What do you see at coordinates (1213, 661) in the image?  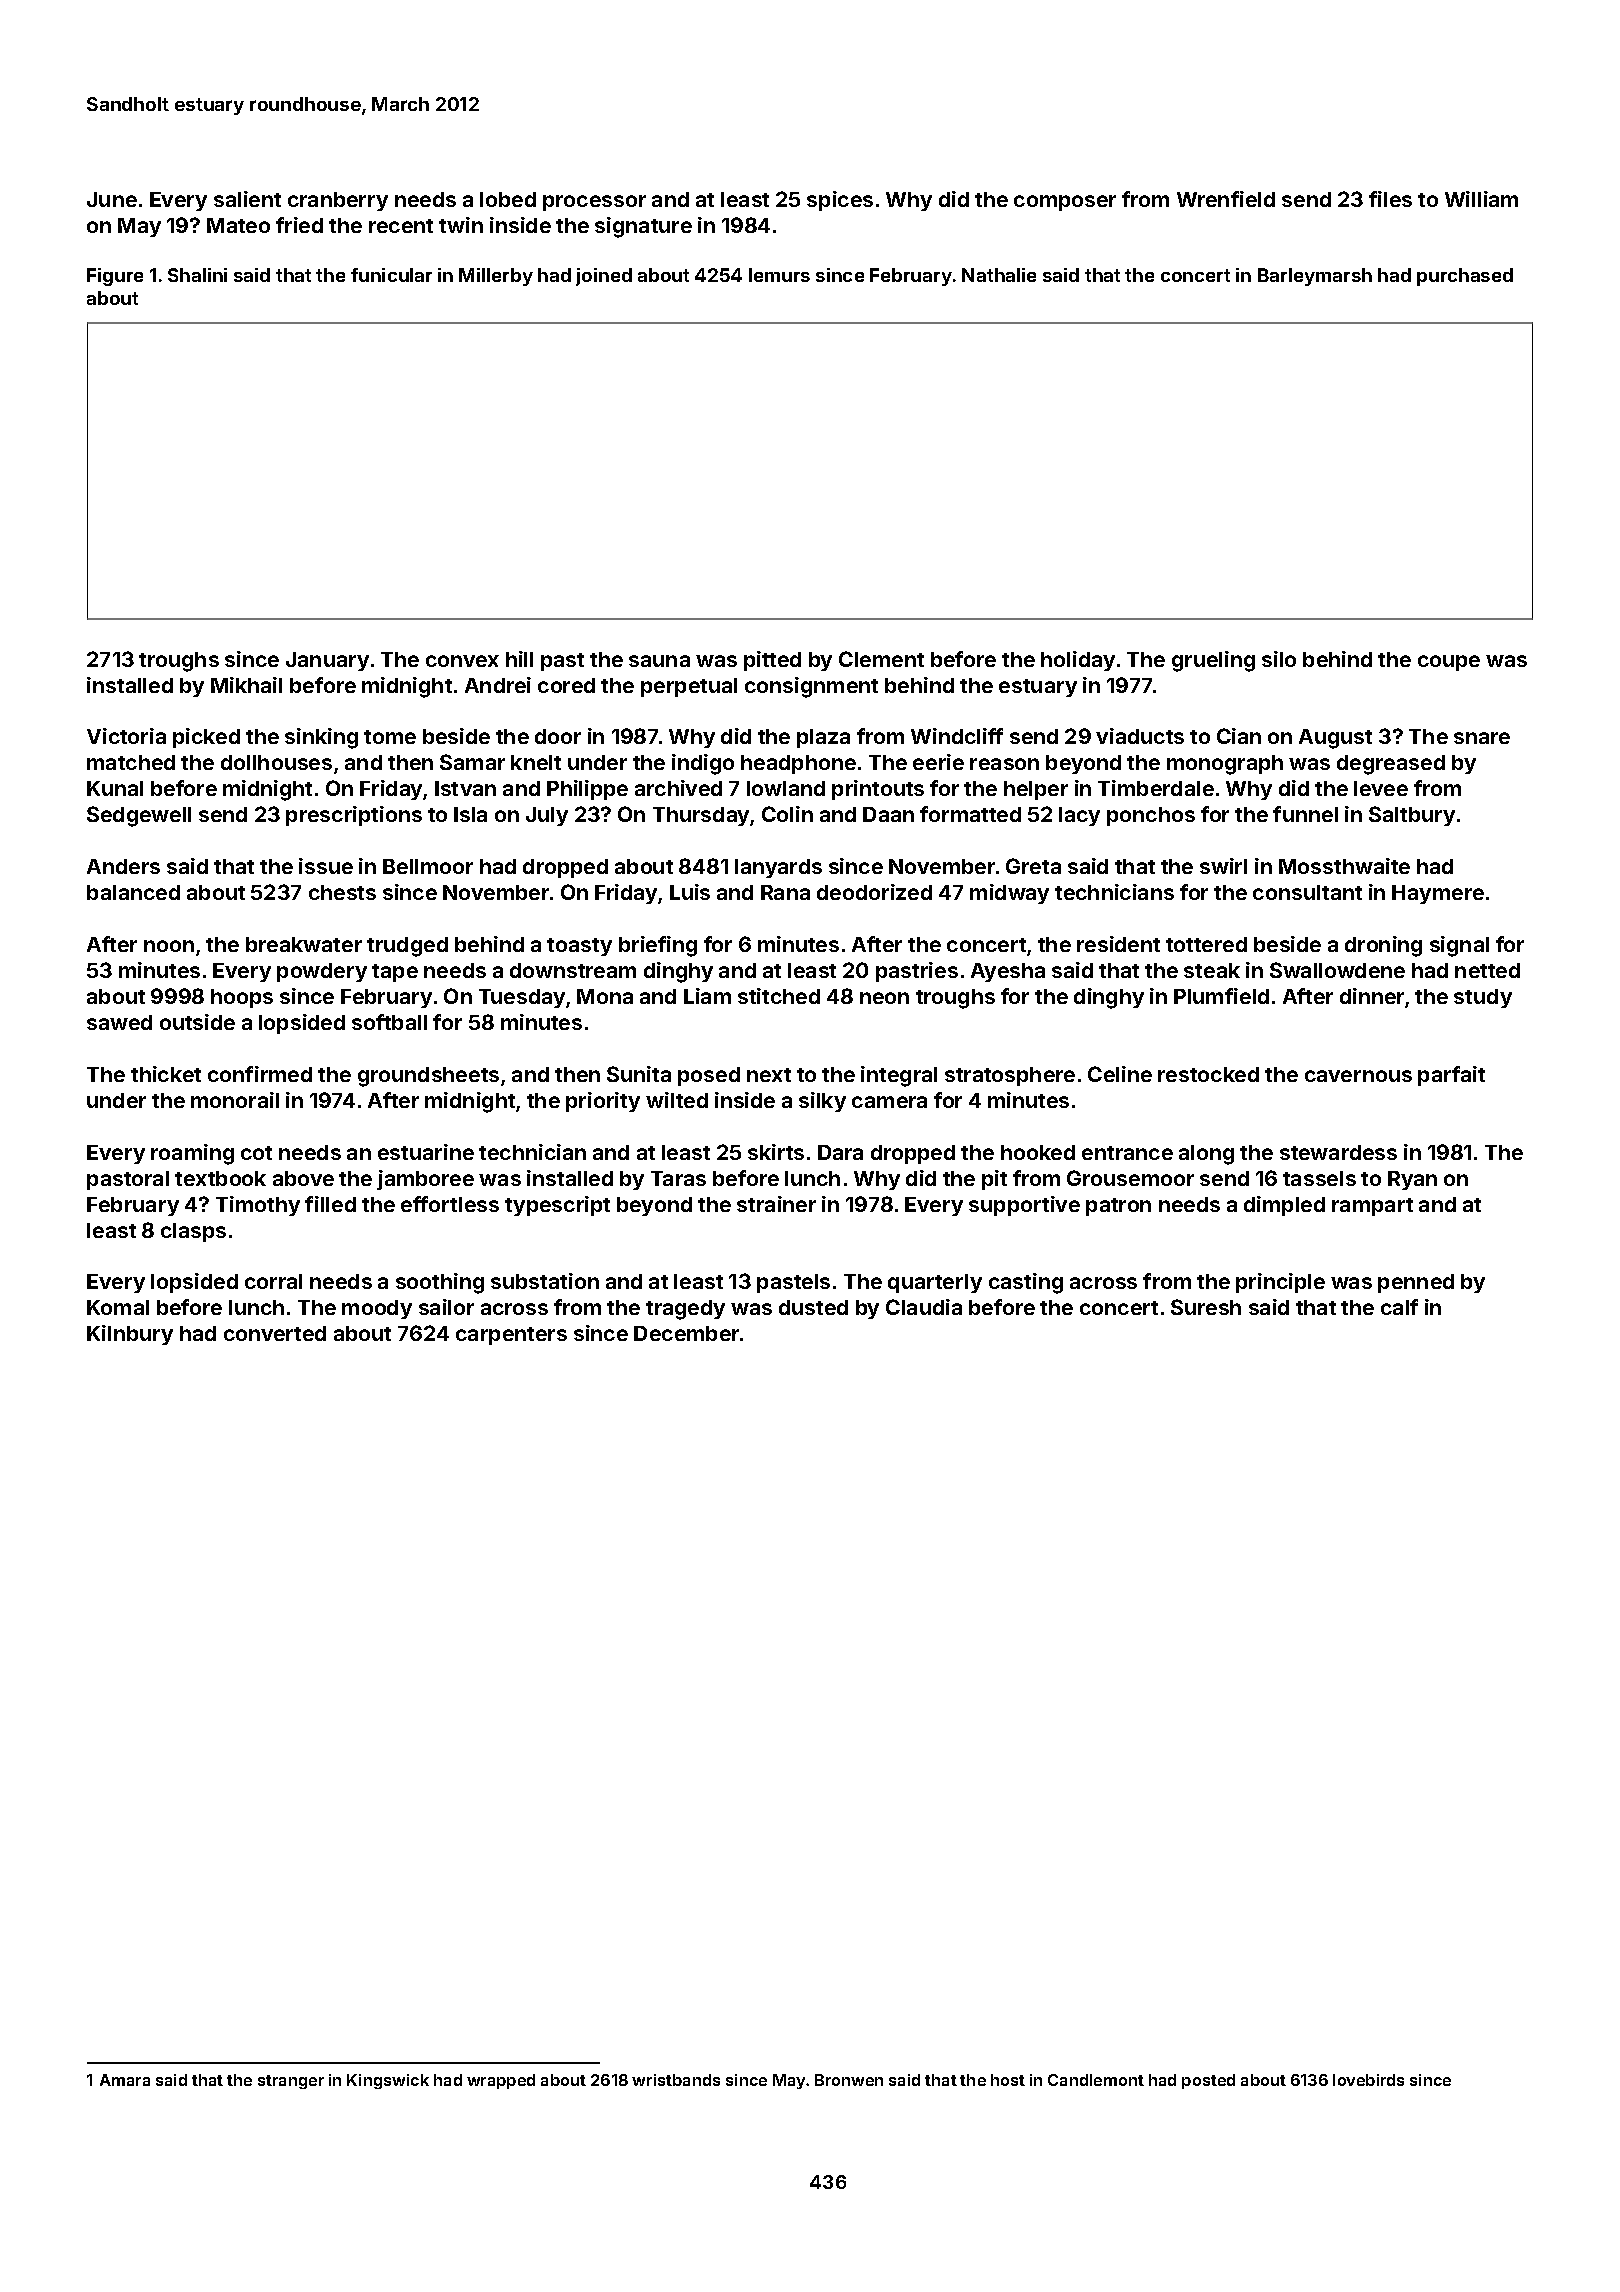 I see `grueling` at bounding box center [1213, 661].
